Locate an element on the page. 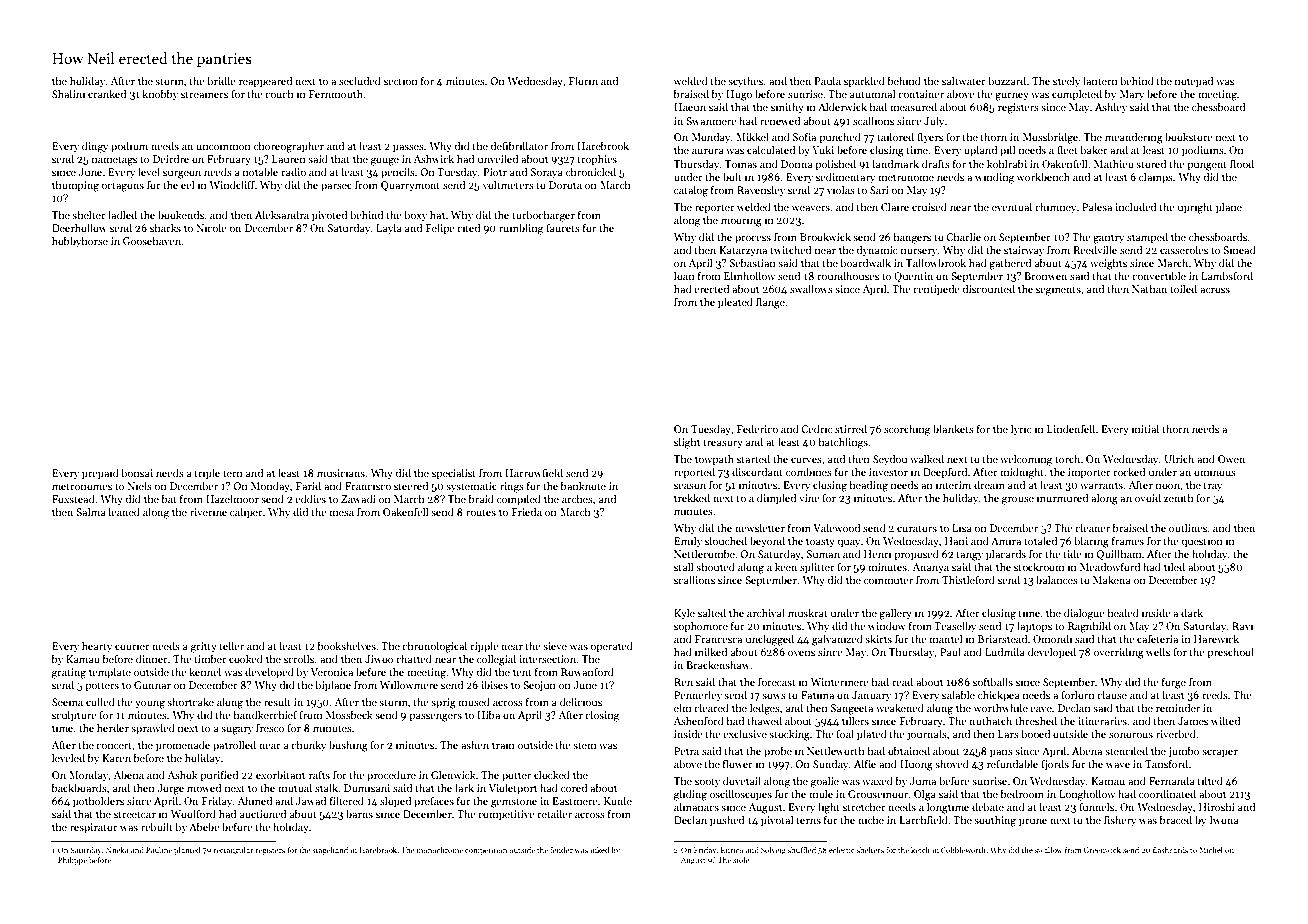 Image resolution: width=1308 pixels, height=924 pixels. teller is located at coordinates (232, 645).
